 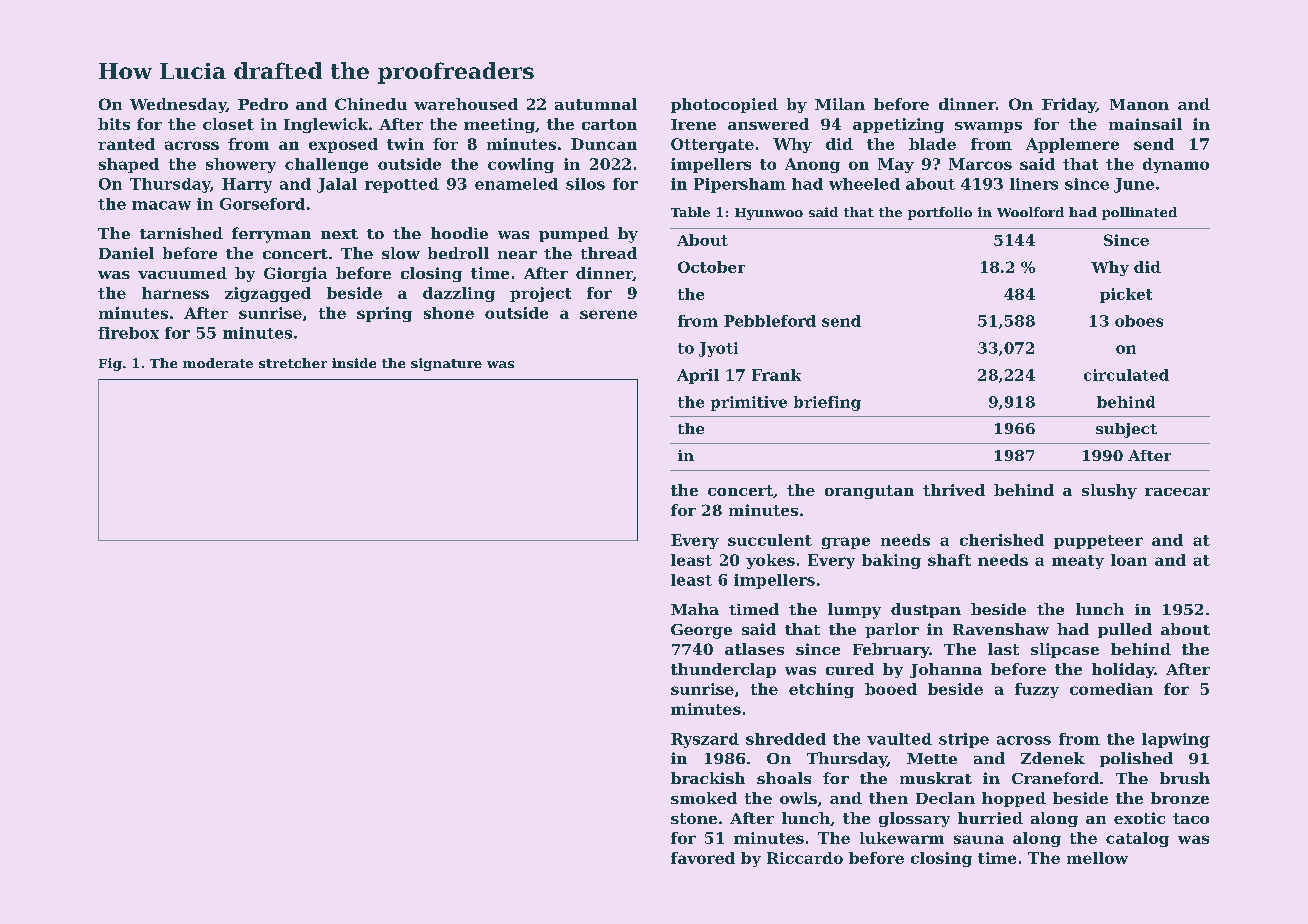 I want to click on ranted, so click(x=126, y=144).
